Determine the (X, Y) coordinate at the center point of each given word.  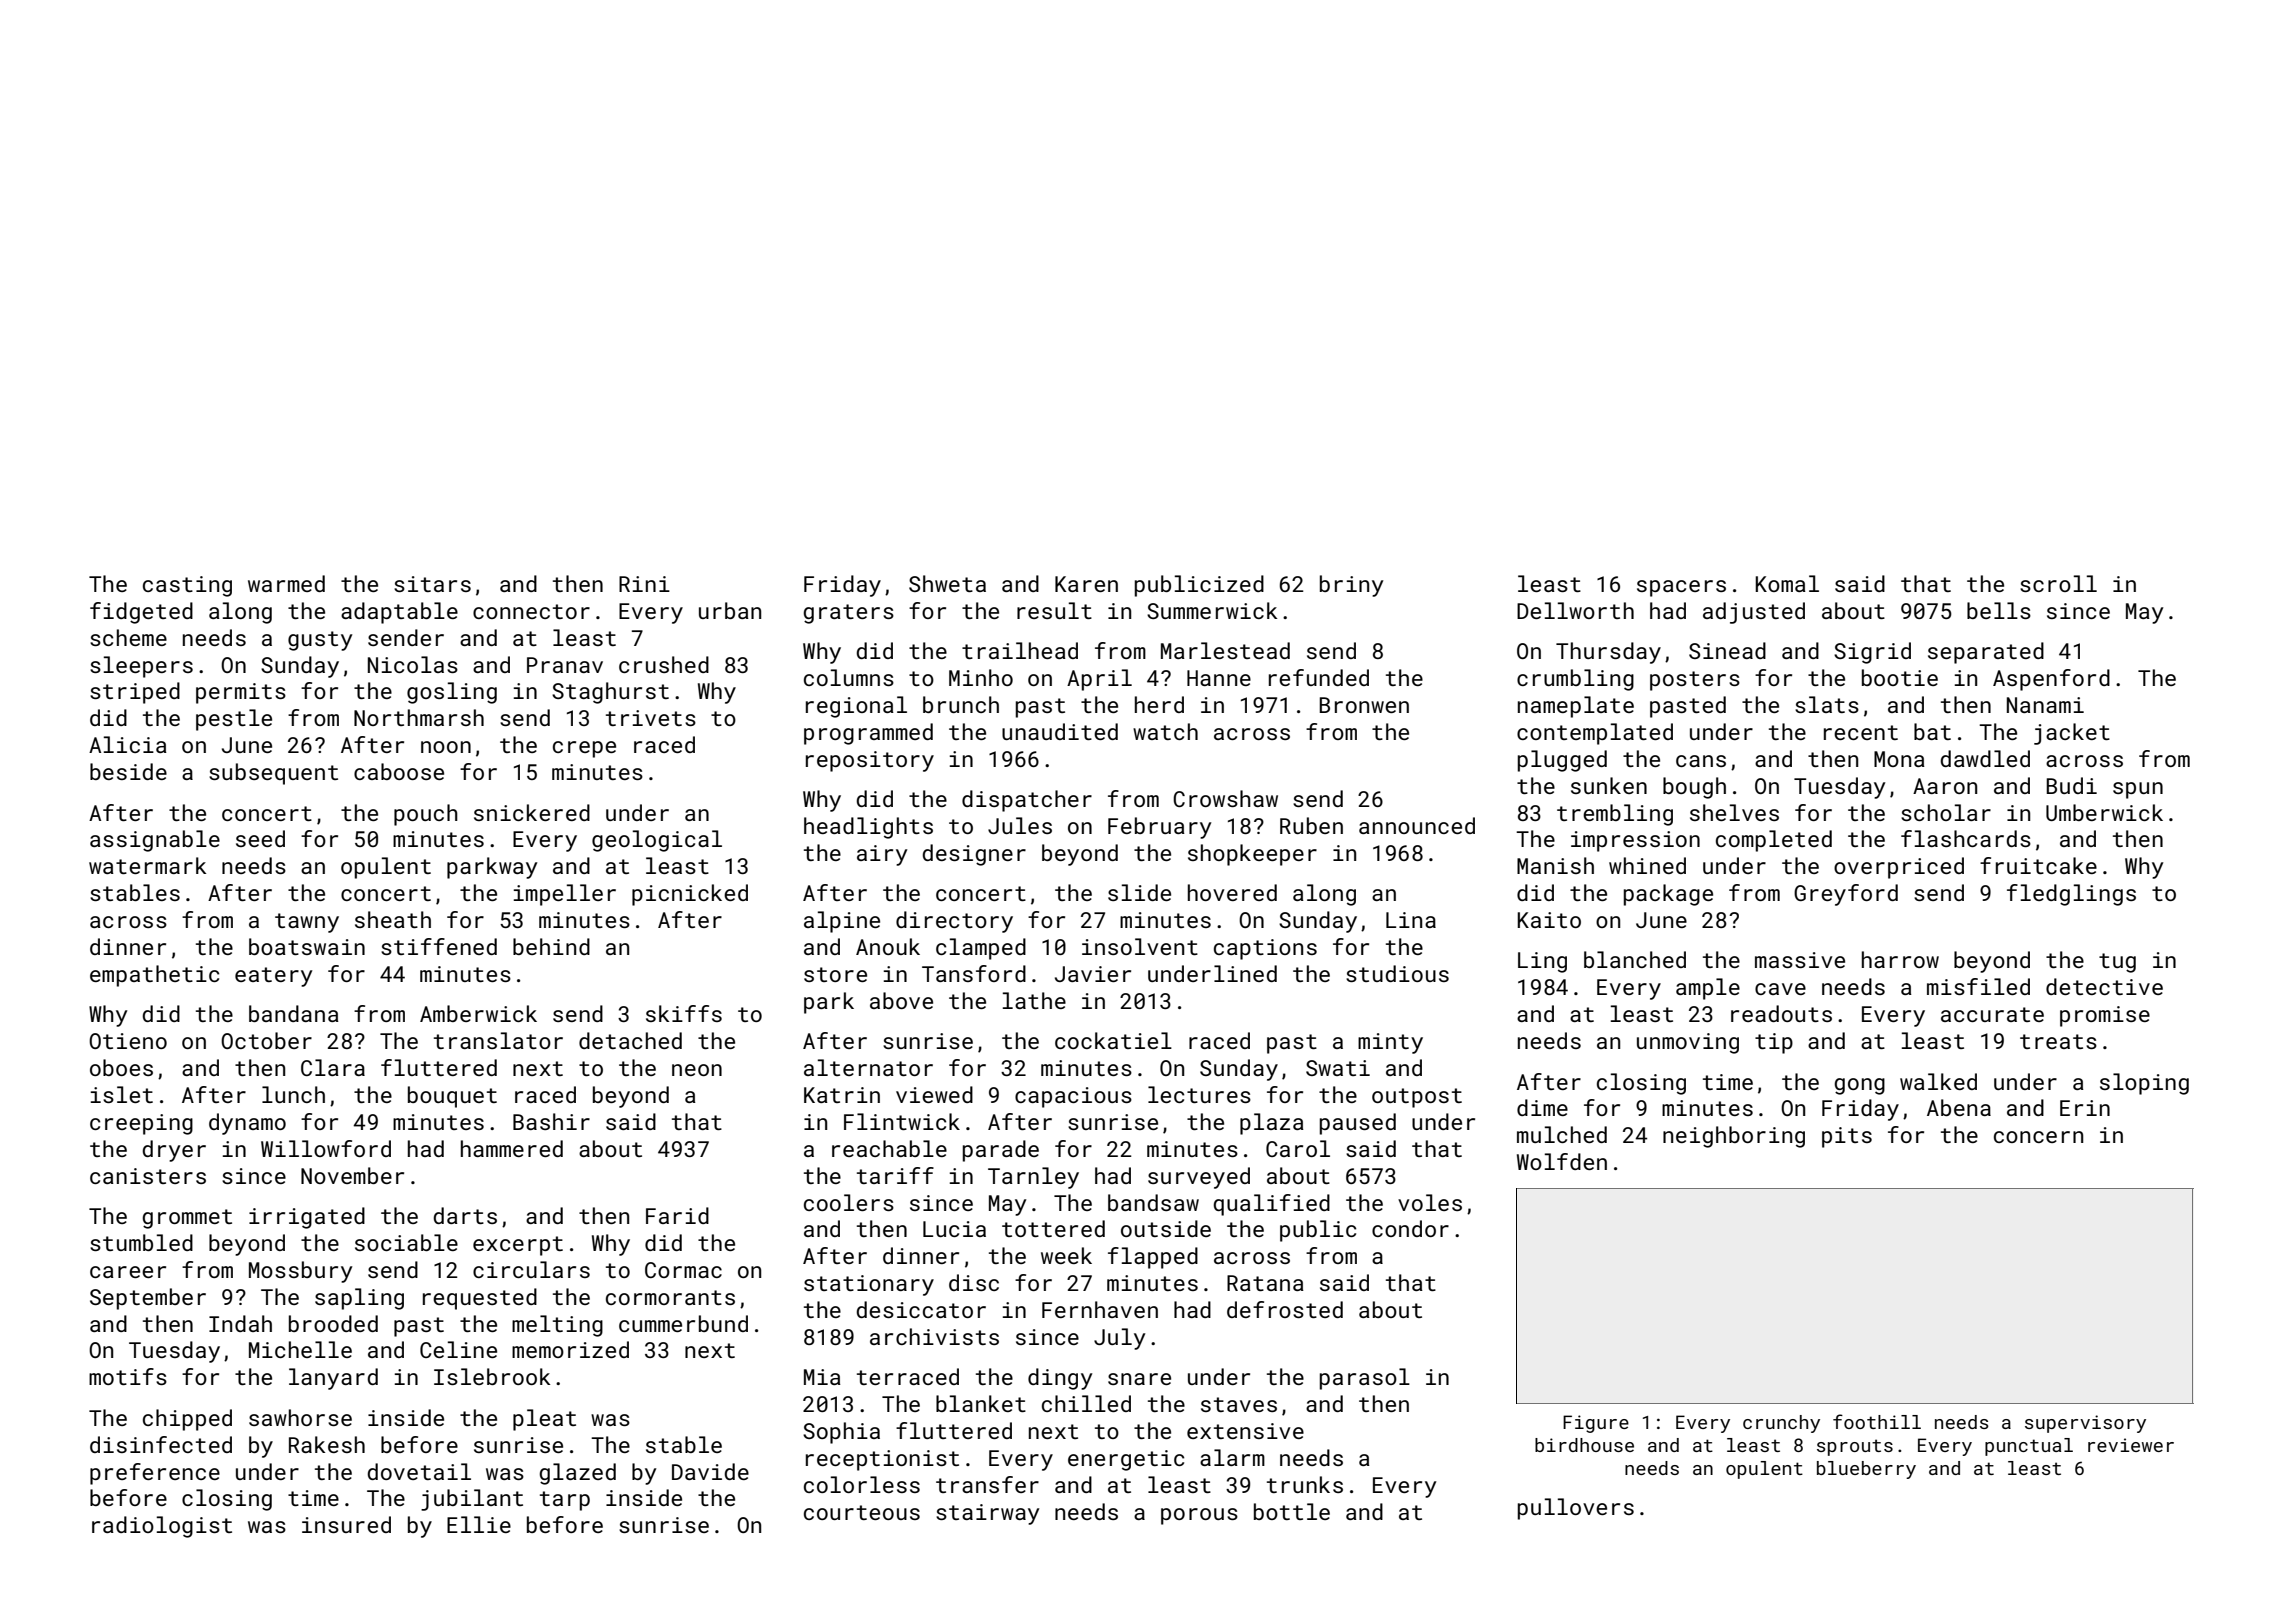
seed (260, 838)
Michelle (300, 1349)
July (1119, 1339)
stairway (987, 1514)
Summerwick (1212, 610)
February (1159, 828)
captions (1265, 949)
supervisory (2085, 1424)
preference (155, 1474)
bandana (294, 1013)
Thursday (1608, 653)
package (1668, 895)
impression (1635, 841)
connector (531, 611)
